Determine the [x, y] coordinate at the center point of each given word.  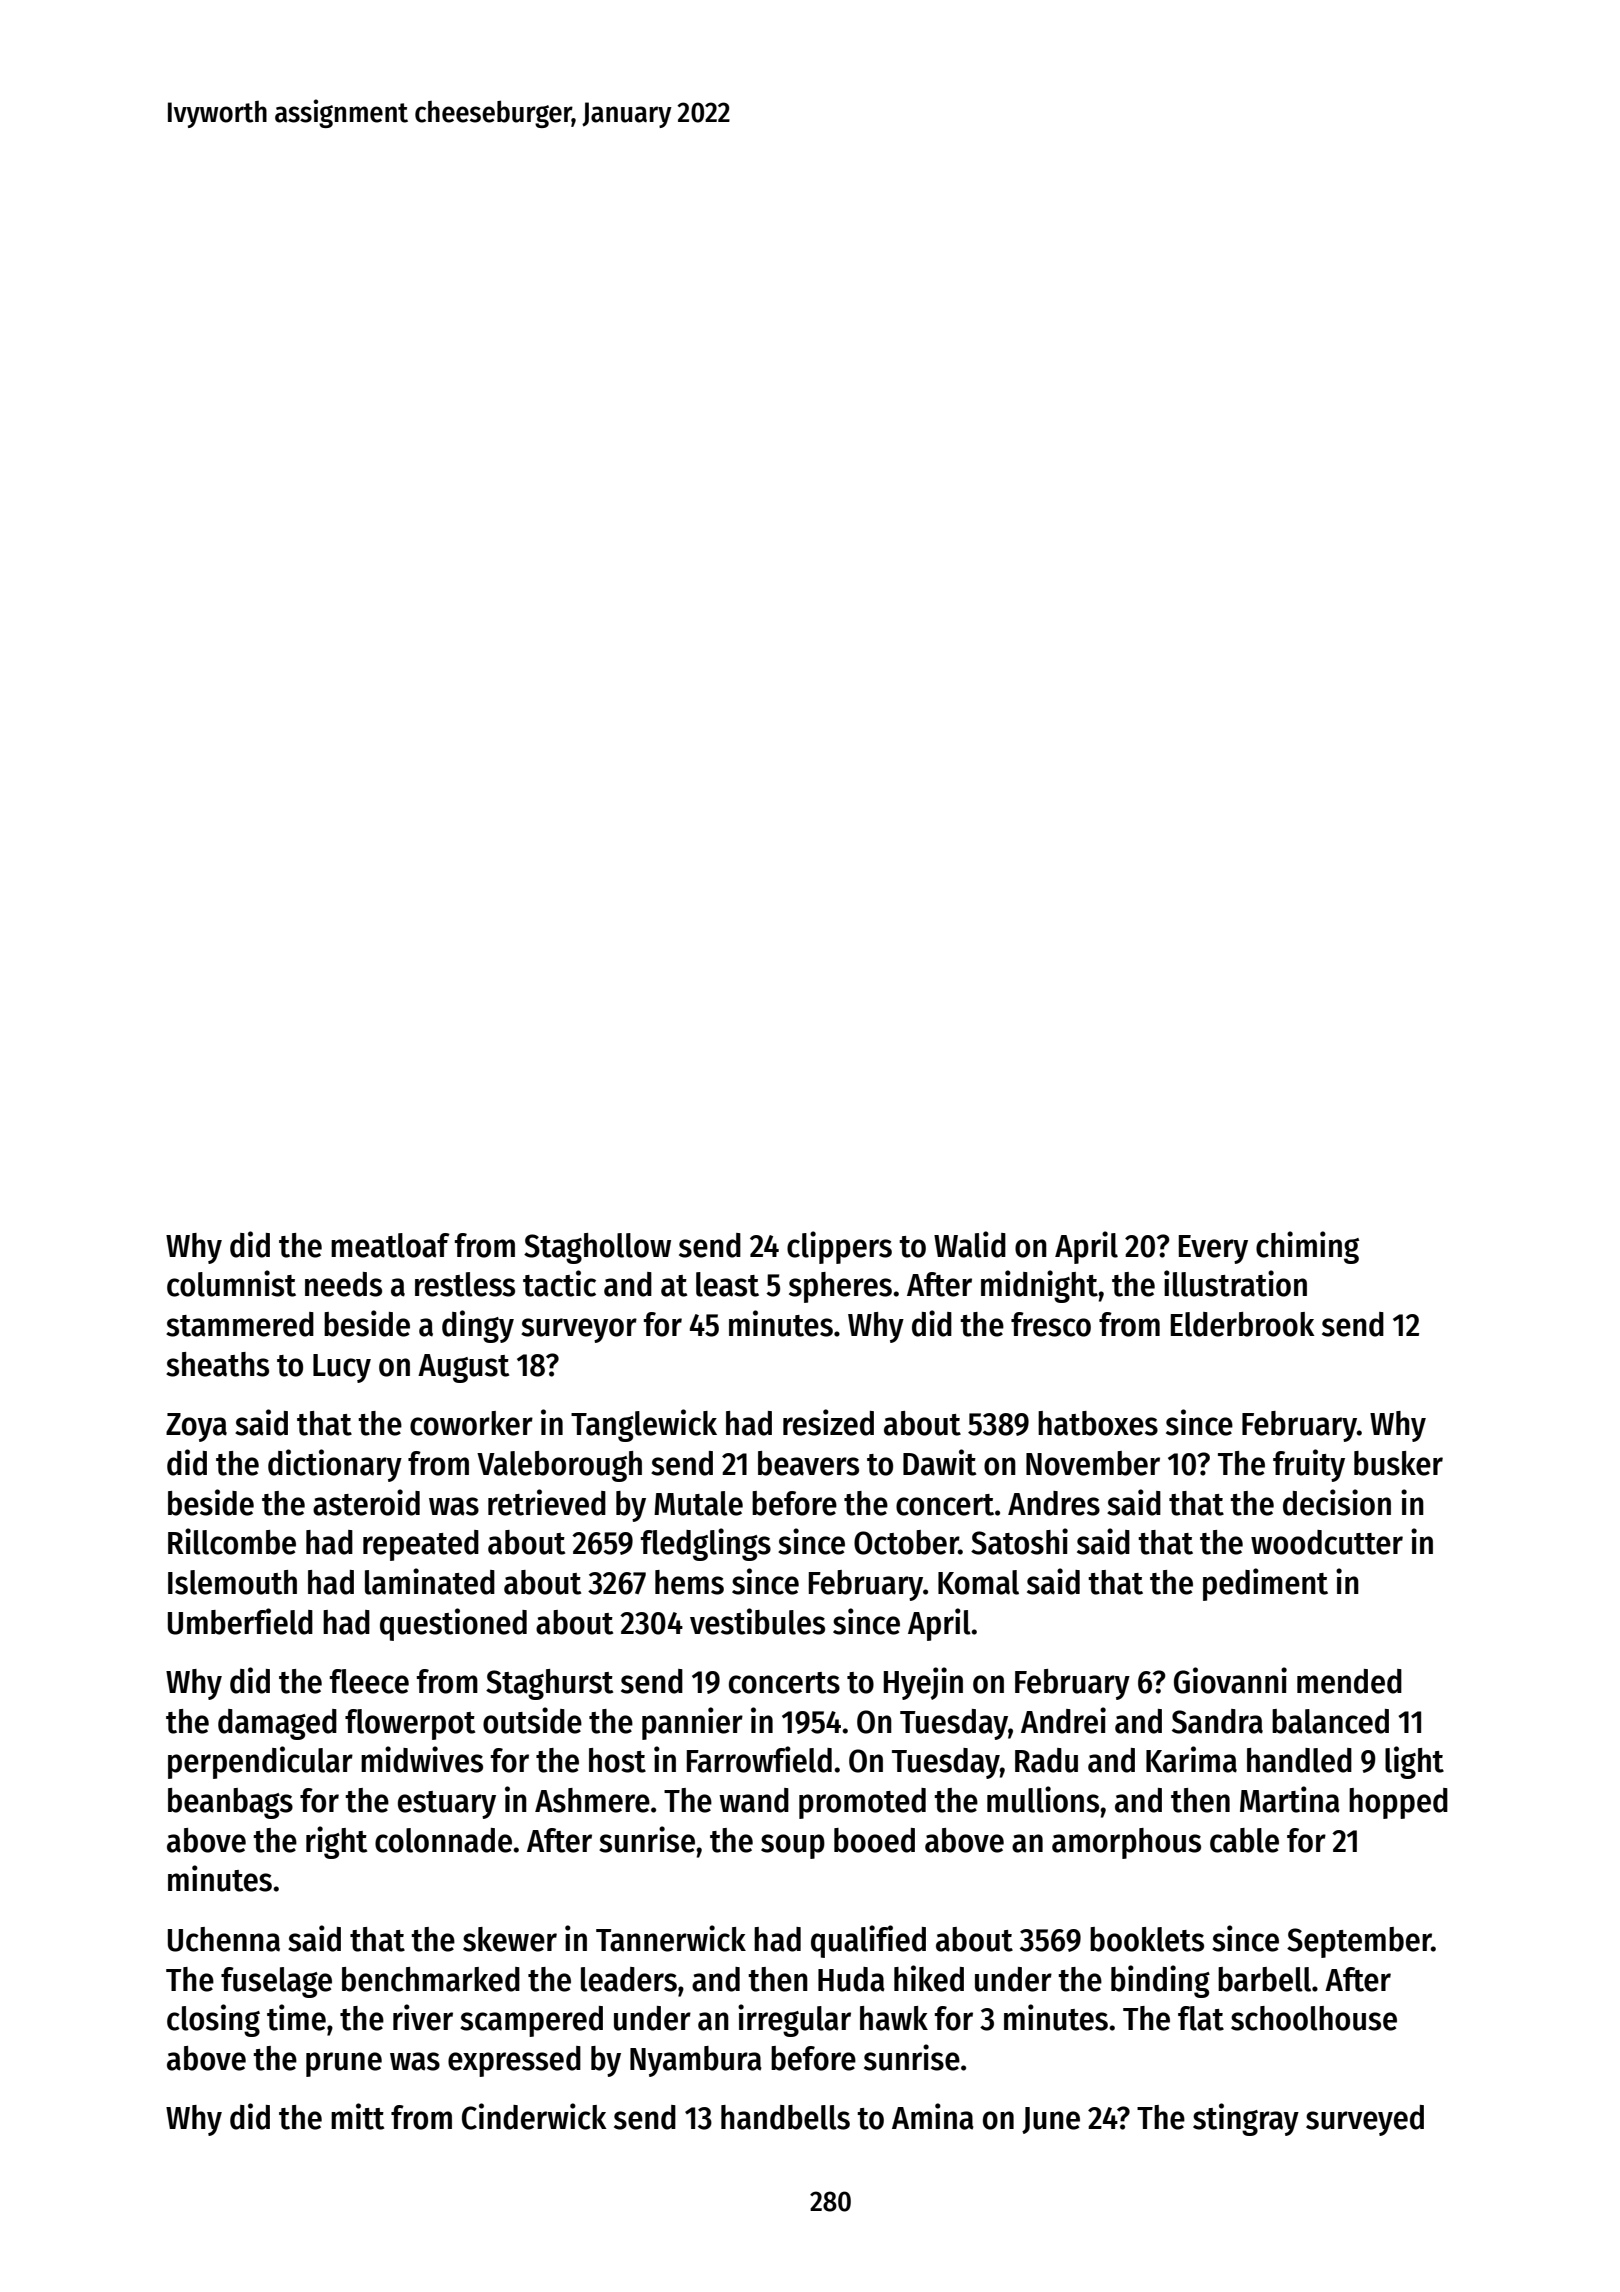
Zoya [196, 1427]
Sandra [1217, 1721]
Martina [1290, 1799]
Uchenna [224, 1939]
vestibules [757, 1621]
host [617, 1760]
